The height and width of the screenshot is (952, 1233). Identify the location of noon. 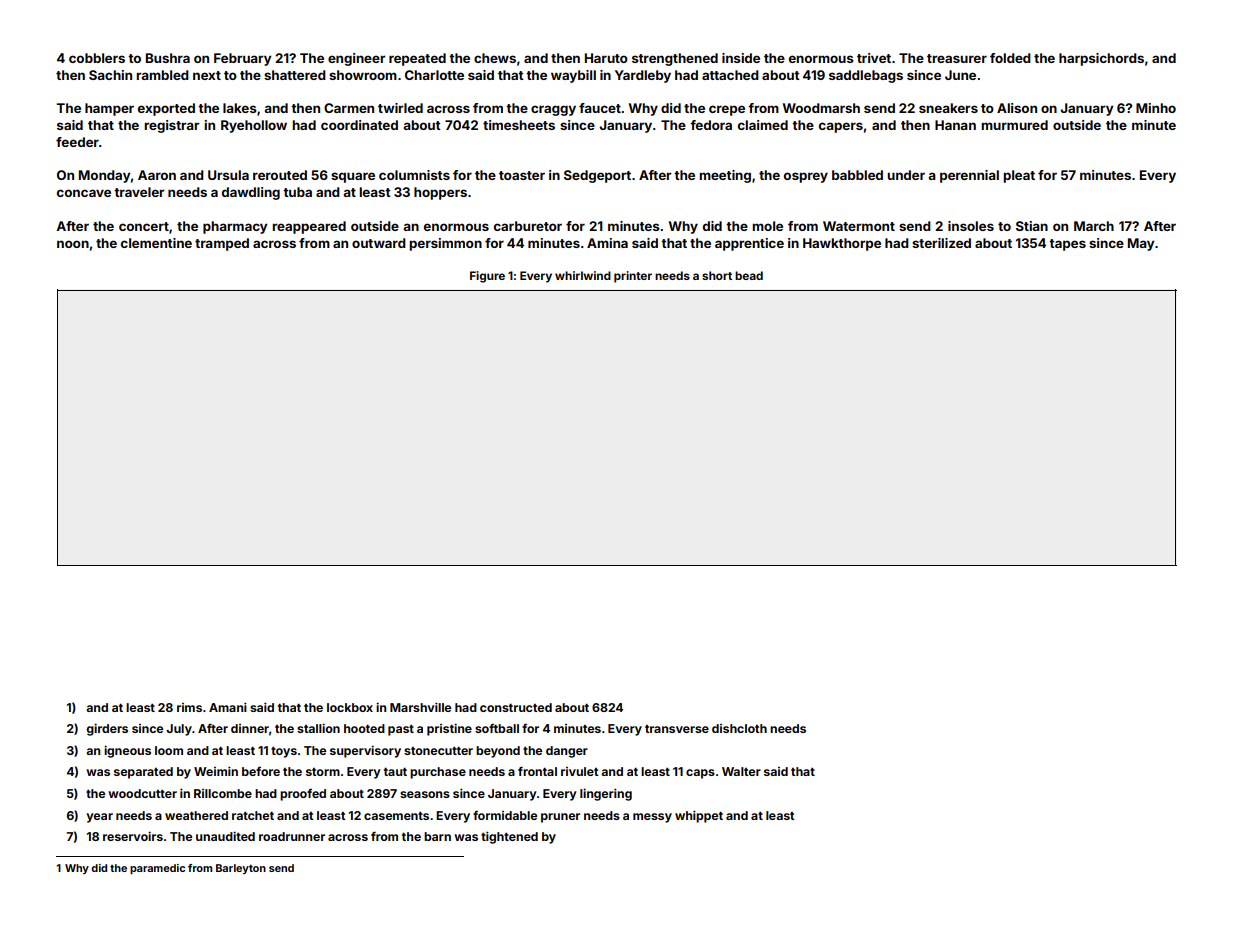
(73, 244).
